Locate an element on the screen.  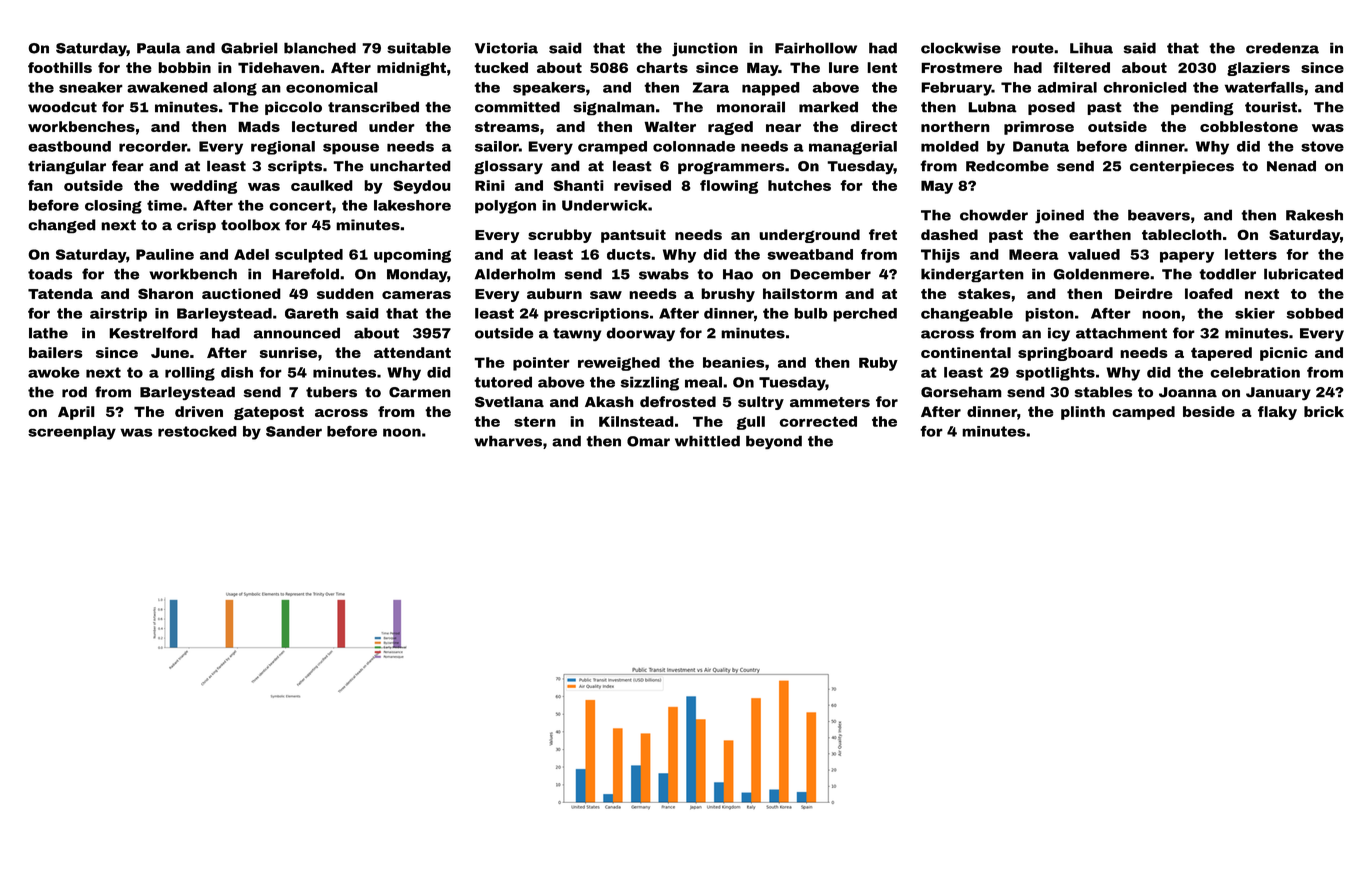
upcoming is located at coordinates (412, 256).
